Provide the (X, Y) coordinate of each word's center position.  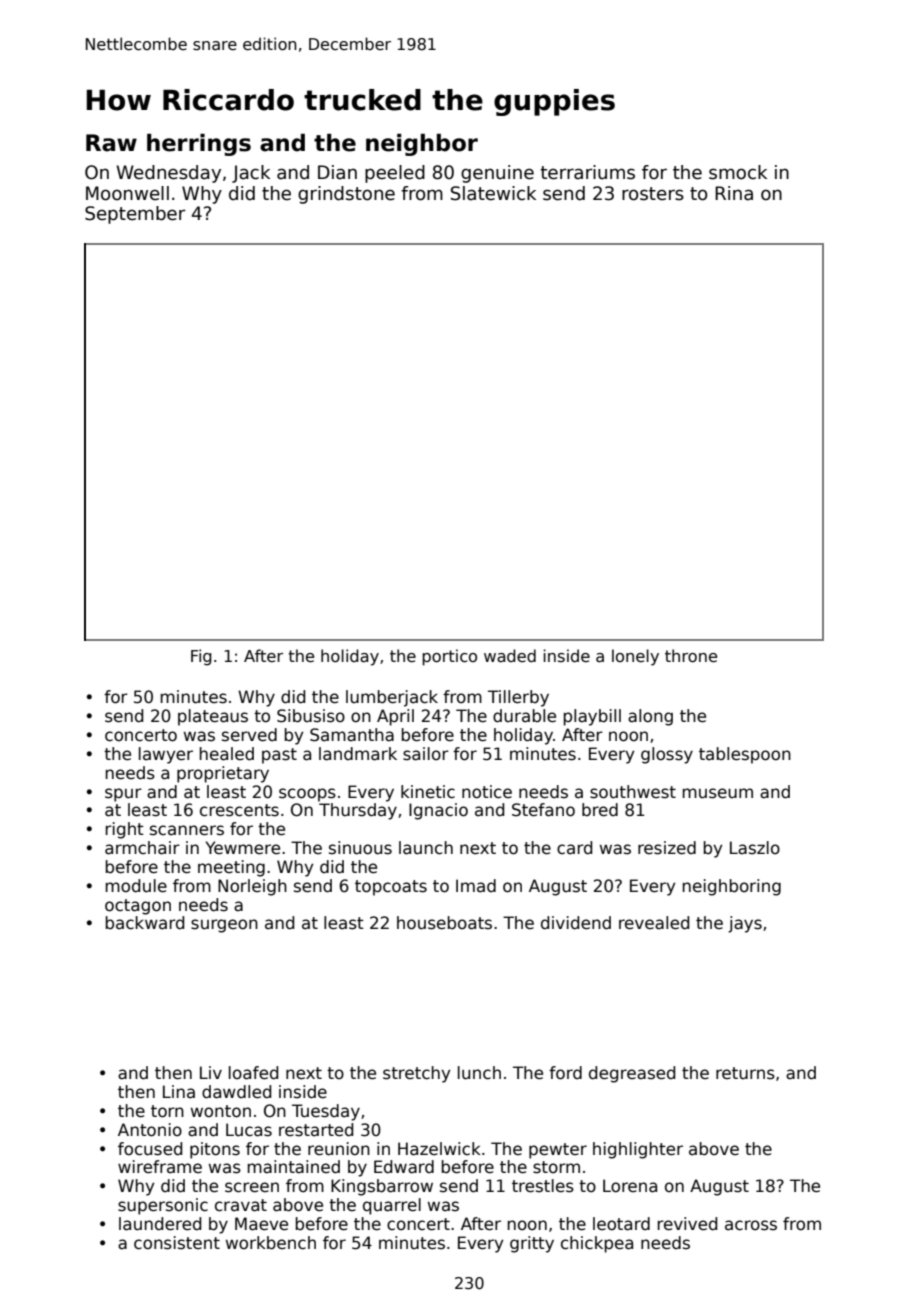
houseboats (444, 923)
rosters (653, 194)
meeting (231, 868)
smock (738, 172)
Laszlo (755, 848)
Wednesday (168, 174)
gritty (532, 1244)
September (135, 215)
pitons (215, 1150)
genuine (497, 174)
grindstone (346, 195)
